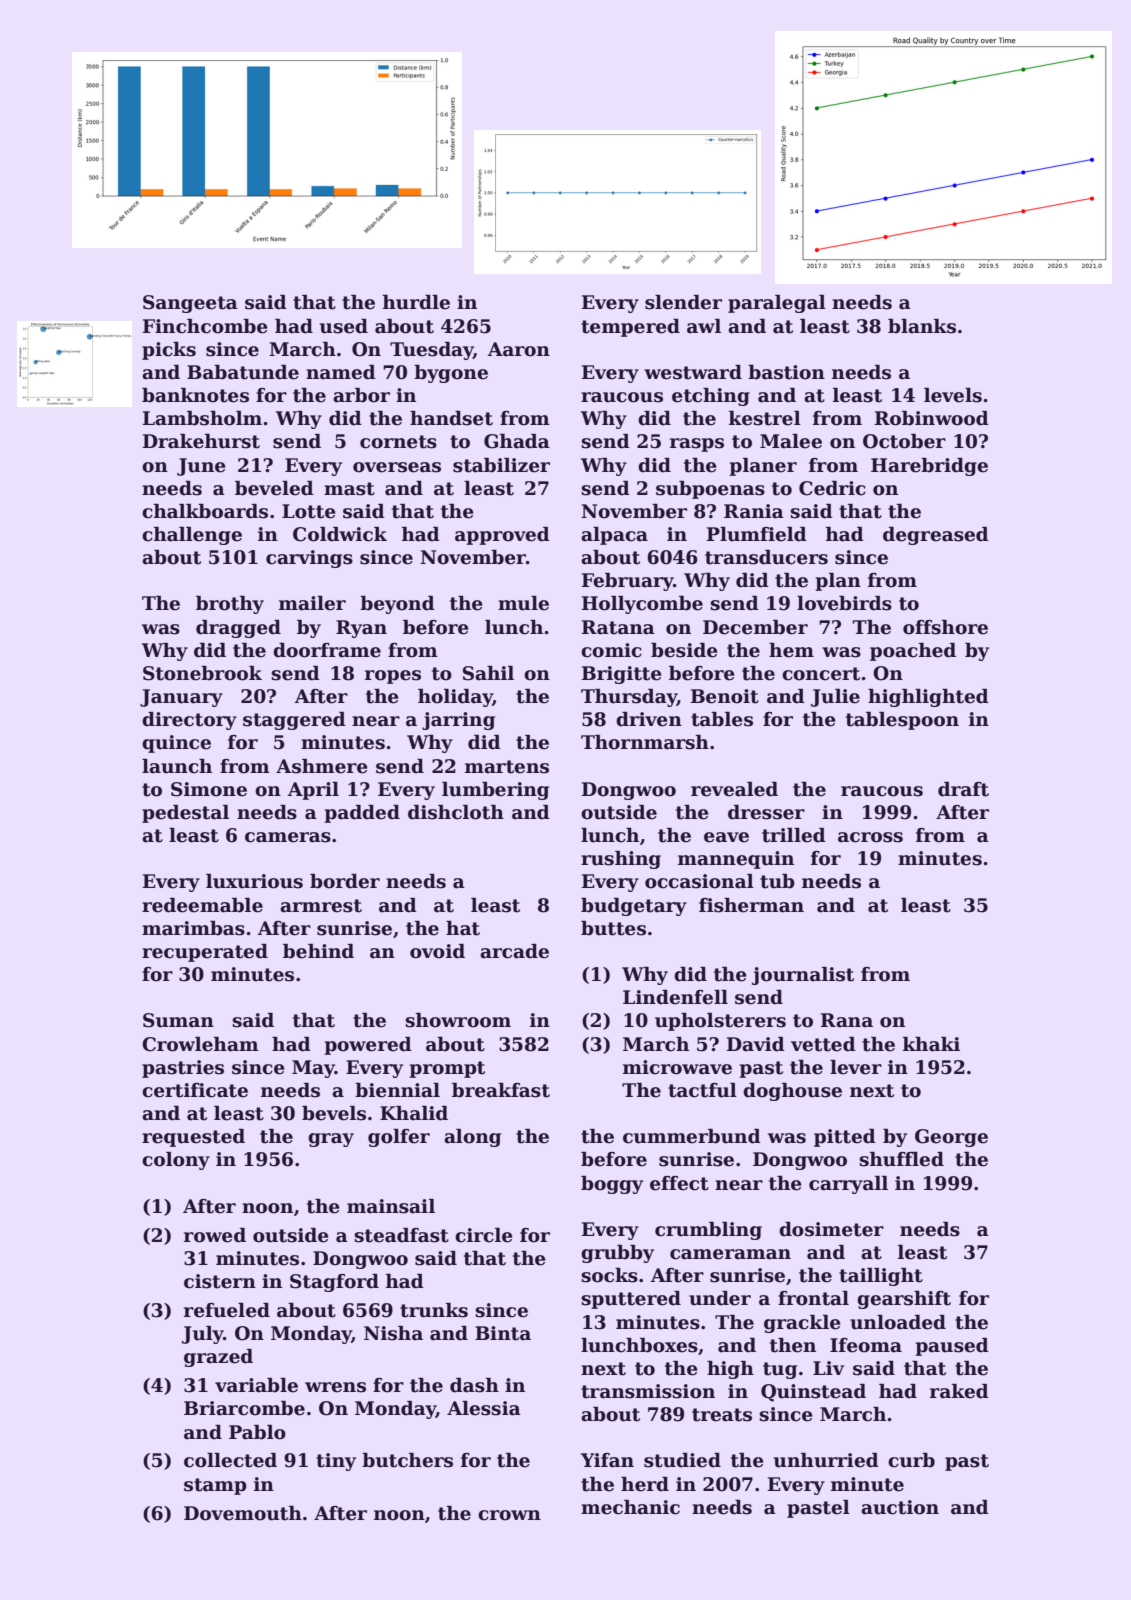  What do you see at coordinates (368, 1046) in the screenshot?
I see `powered` at bounding box center [368, 1046].
